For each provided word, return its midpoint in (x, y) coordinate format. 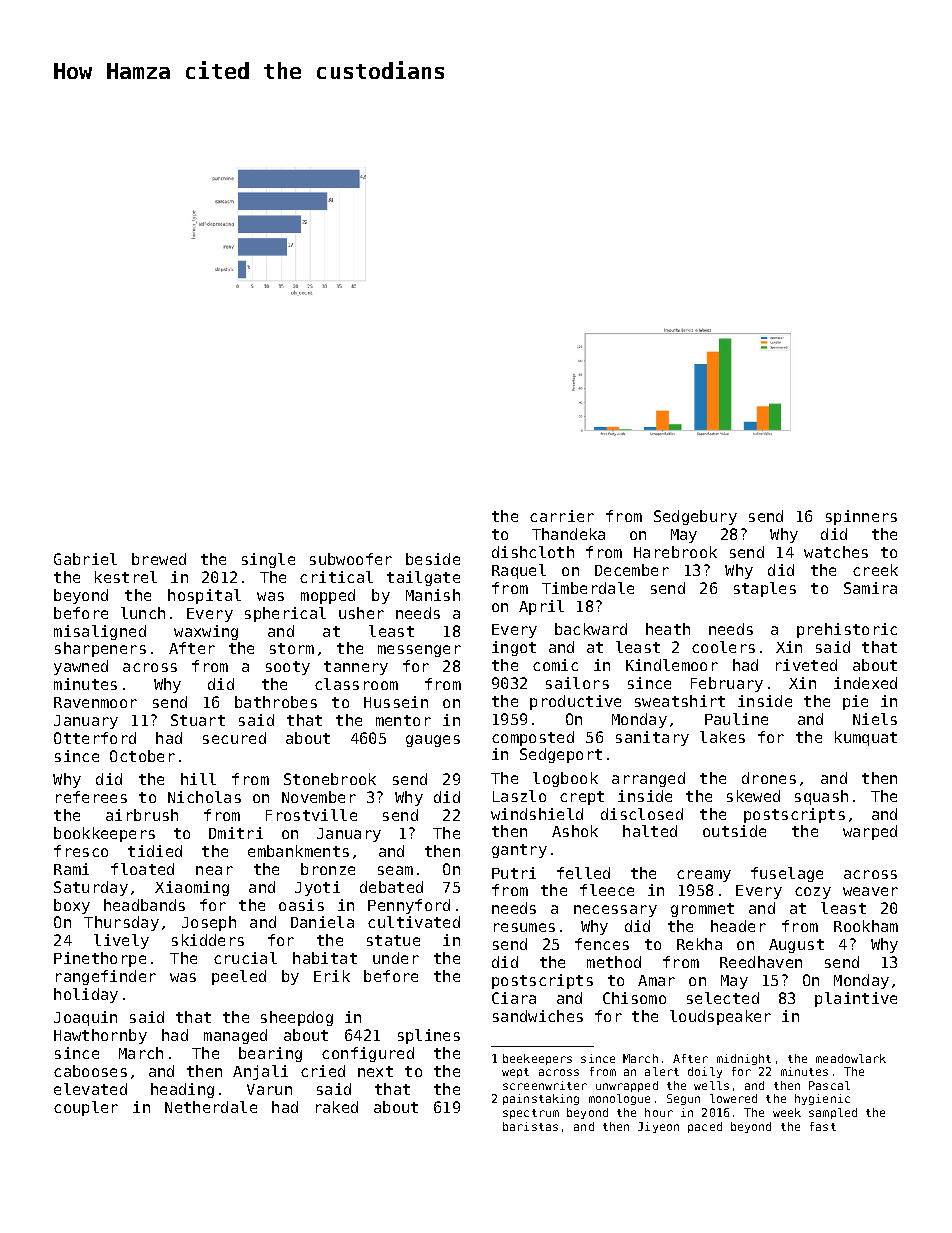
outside (734, 831)
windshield (537, 814)
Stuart (198, 720)
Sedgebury (695, 517)
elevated (90, 1089)
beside (433, 559)
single (268, 560)
